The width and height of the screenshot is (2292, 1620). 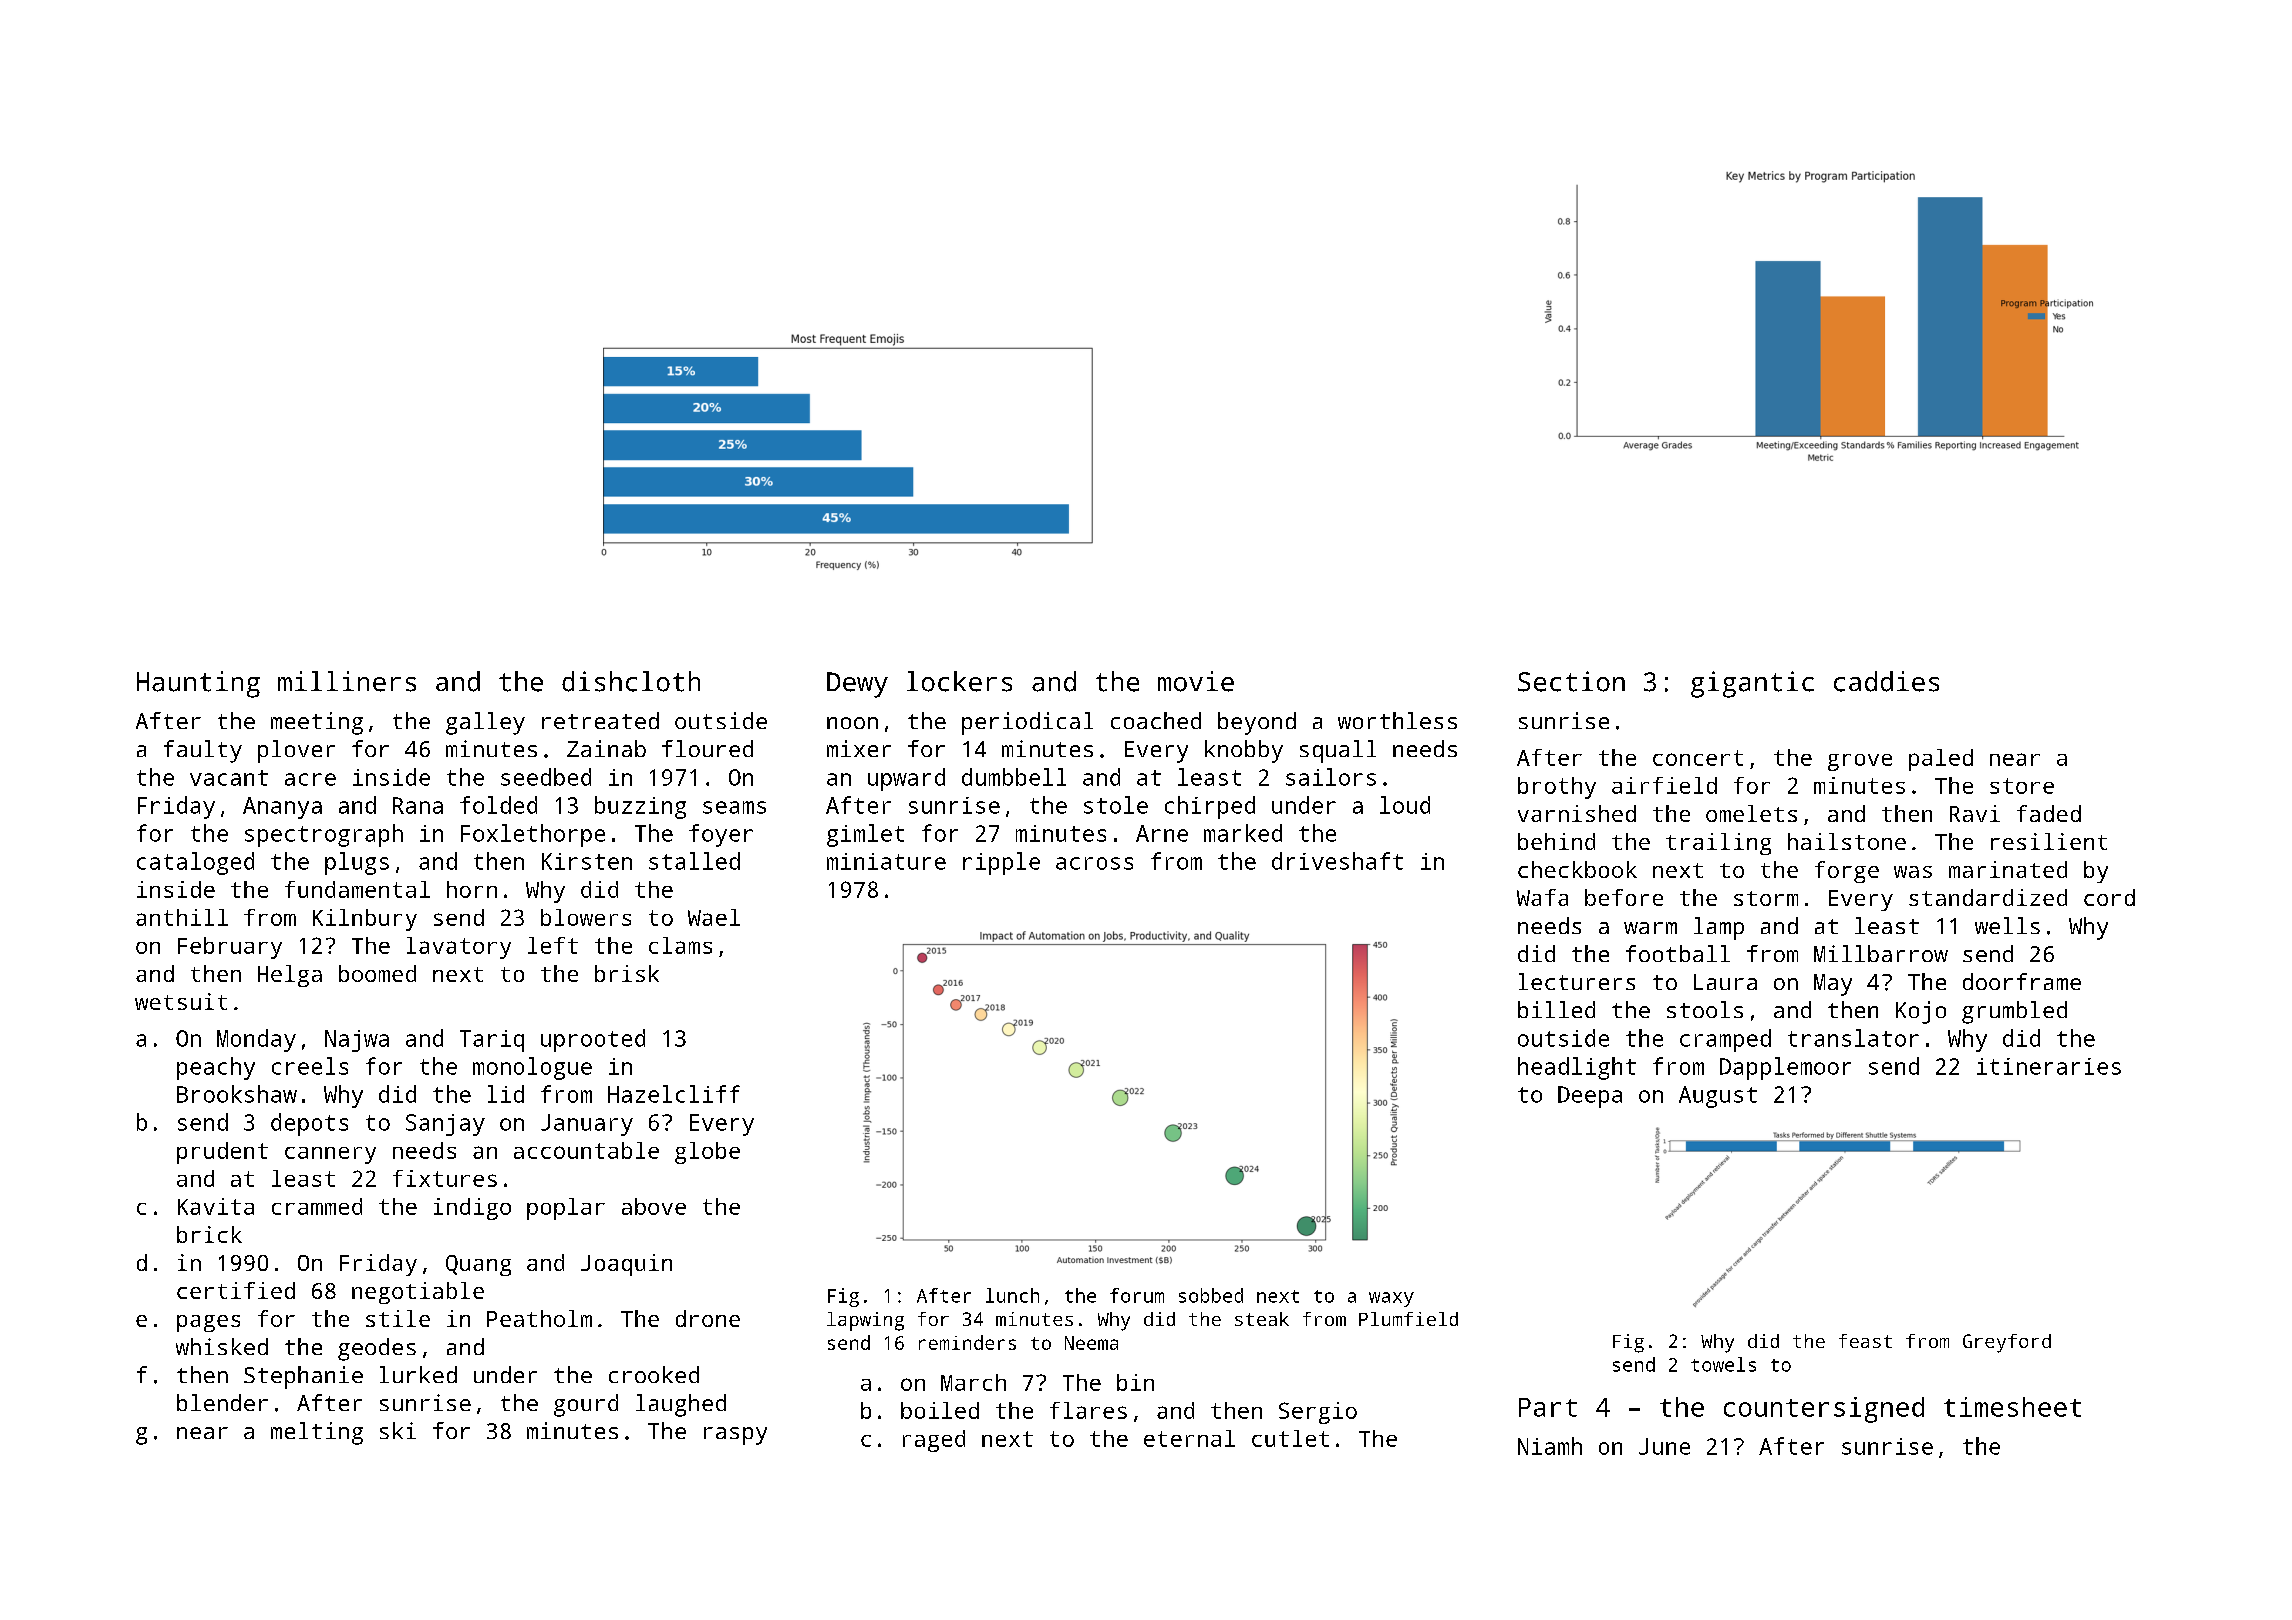 I want to click on Niamh, so click(x=1550, y=1446).
